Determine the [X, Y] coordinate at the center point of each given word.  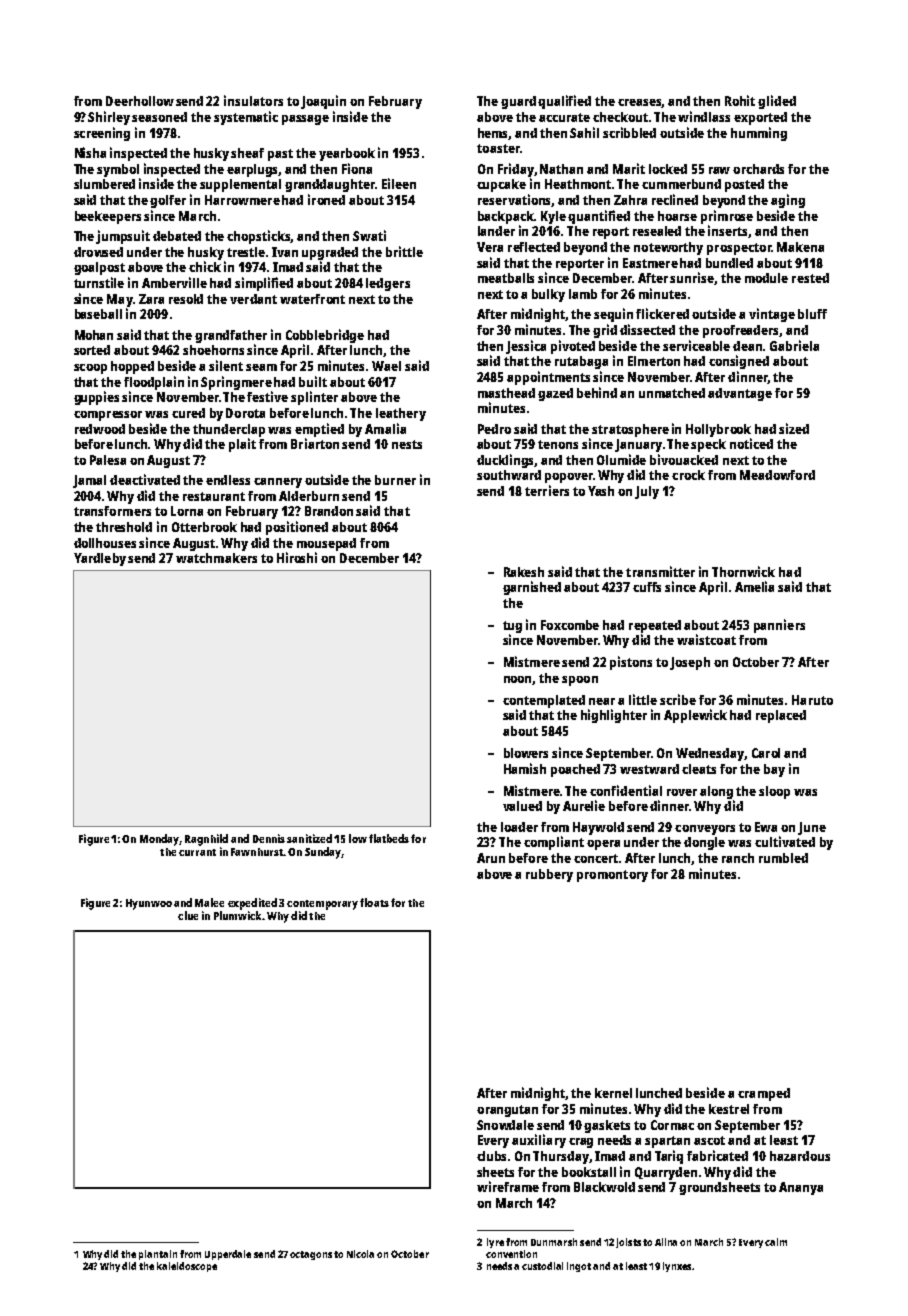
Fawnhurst [257, 852]
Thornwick [743, 571]
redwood [100, 429]
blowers [526, 753]
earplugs [253, 170]
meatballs [506, 278]
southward [509, 475]
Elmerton [654, 361]
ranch [738, 858]
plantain [158, 1255]
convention [511, 1254]
